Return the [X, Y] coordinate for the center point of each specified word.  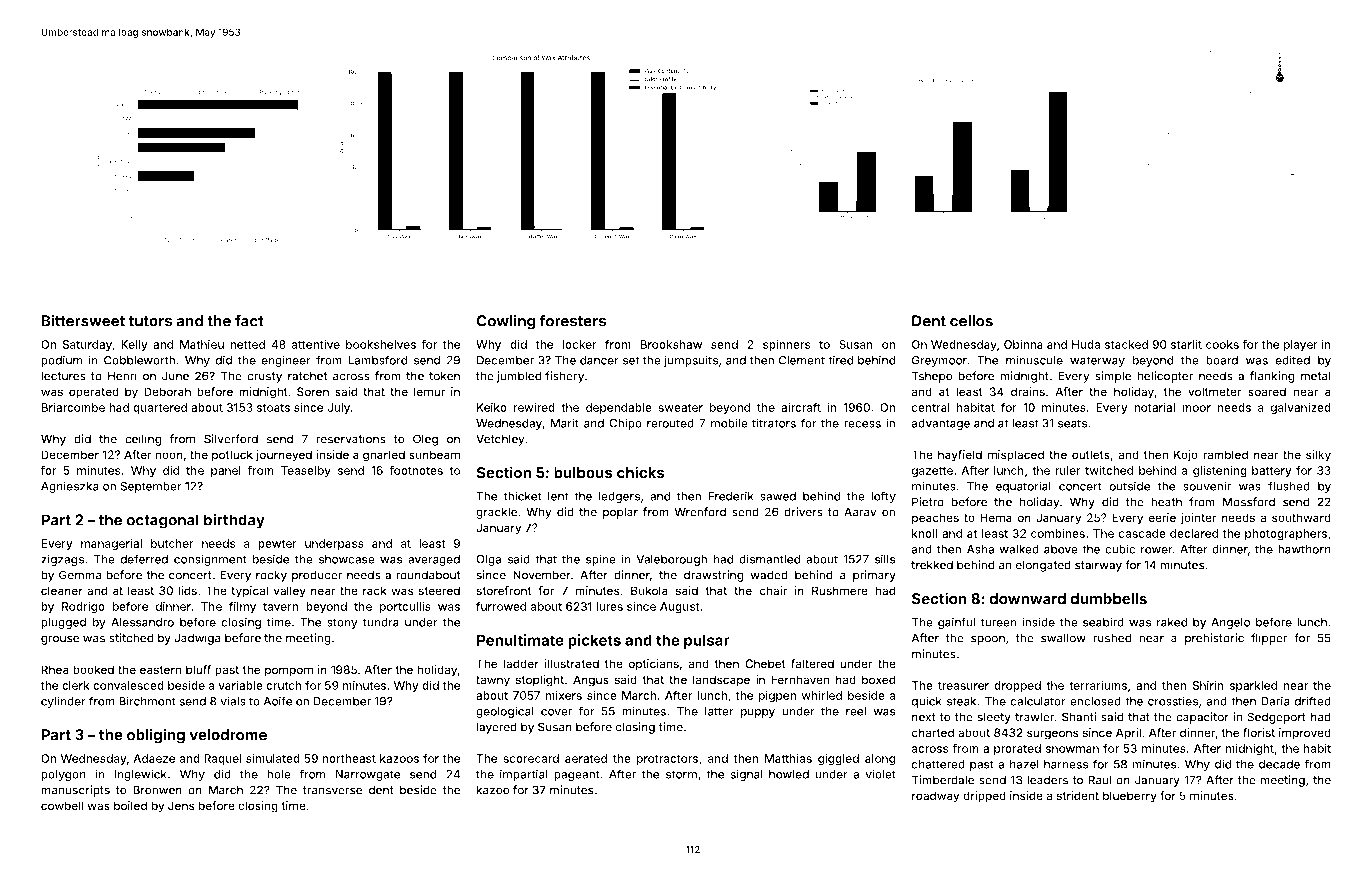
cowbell [62, 805]
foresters [572, 321]
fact [249, 320]
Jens [181, 805]
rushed [1112, 638]
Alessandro [142, 622]
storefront [503, 590]
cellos [971, 321]
